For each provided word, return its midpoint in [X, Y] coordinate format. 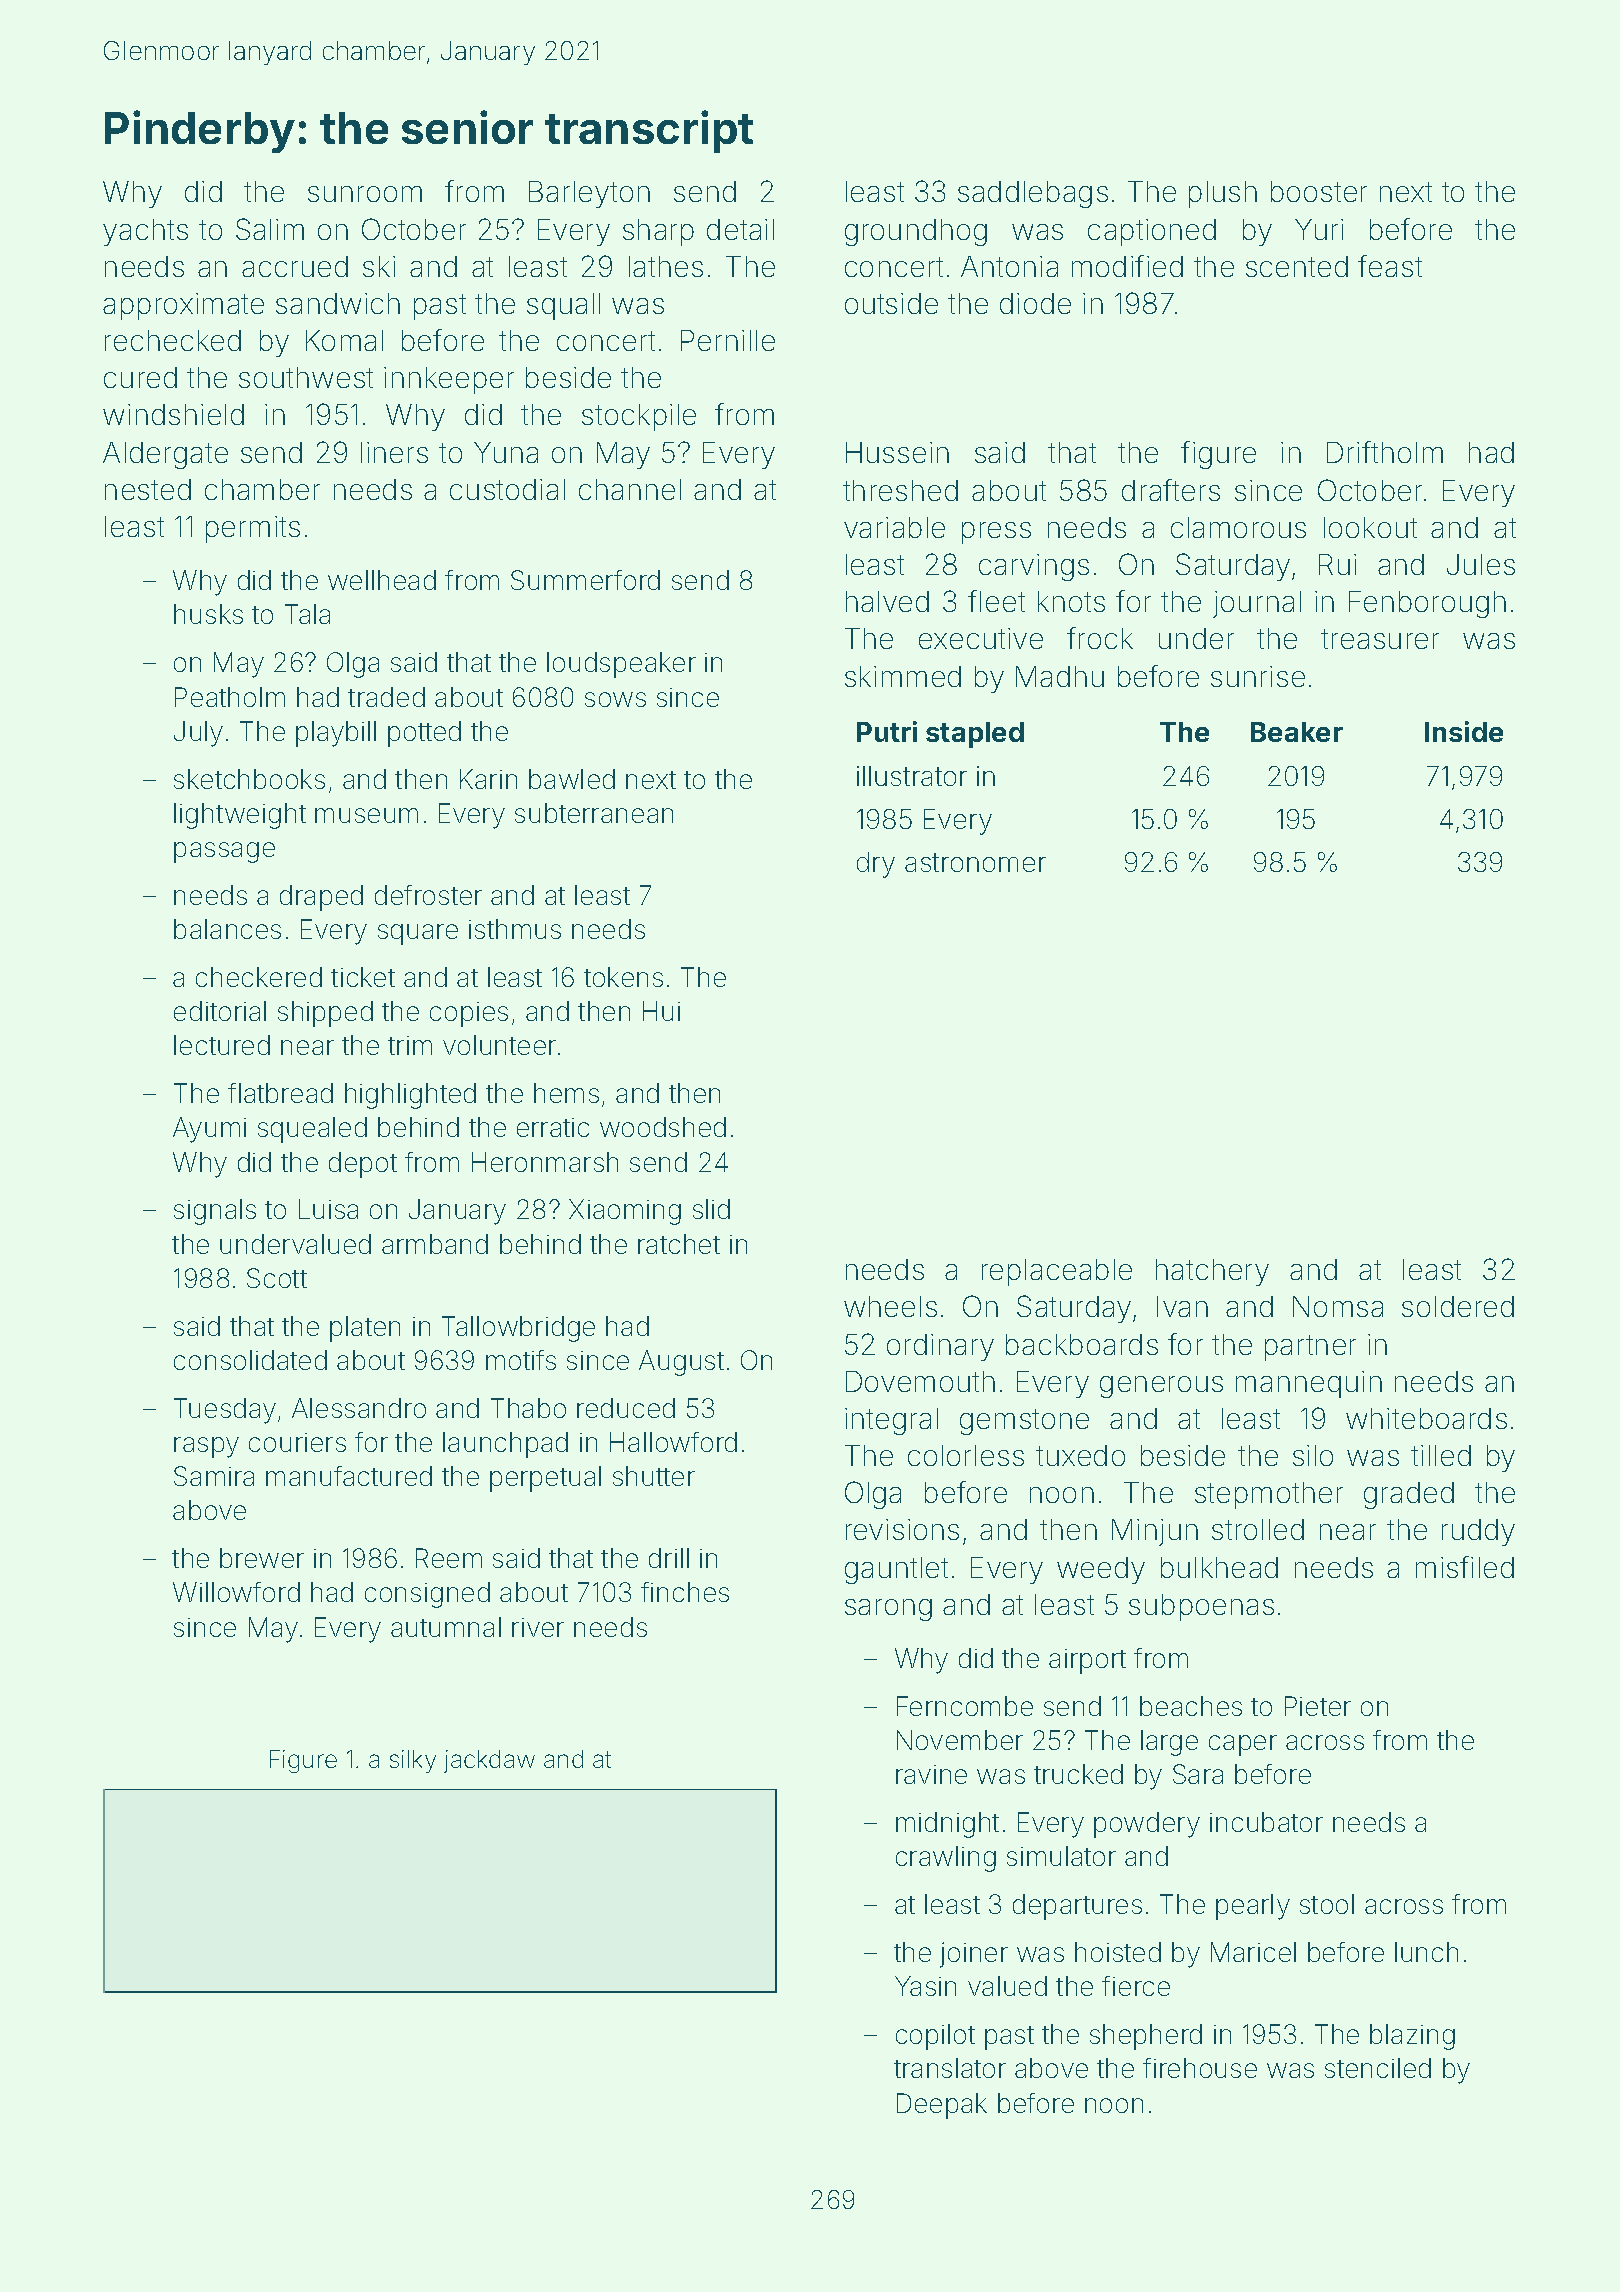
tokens [623, 977]
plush [1223, 194]
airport [1087, 1661]
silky [413, 1761]
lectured [222, 1045]
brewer [262, 1558]
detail [740, 229]
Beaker [1297, 732]
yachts [145, 232]
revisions [902, 1529]
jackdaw [489, 1761]
